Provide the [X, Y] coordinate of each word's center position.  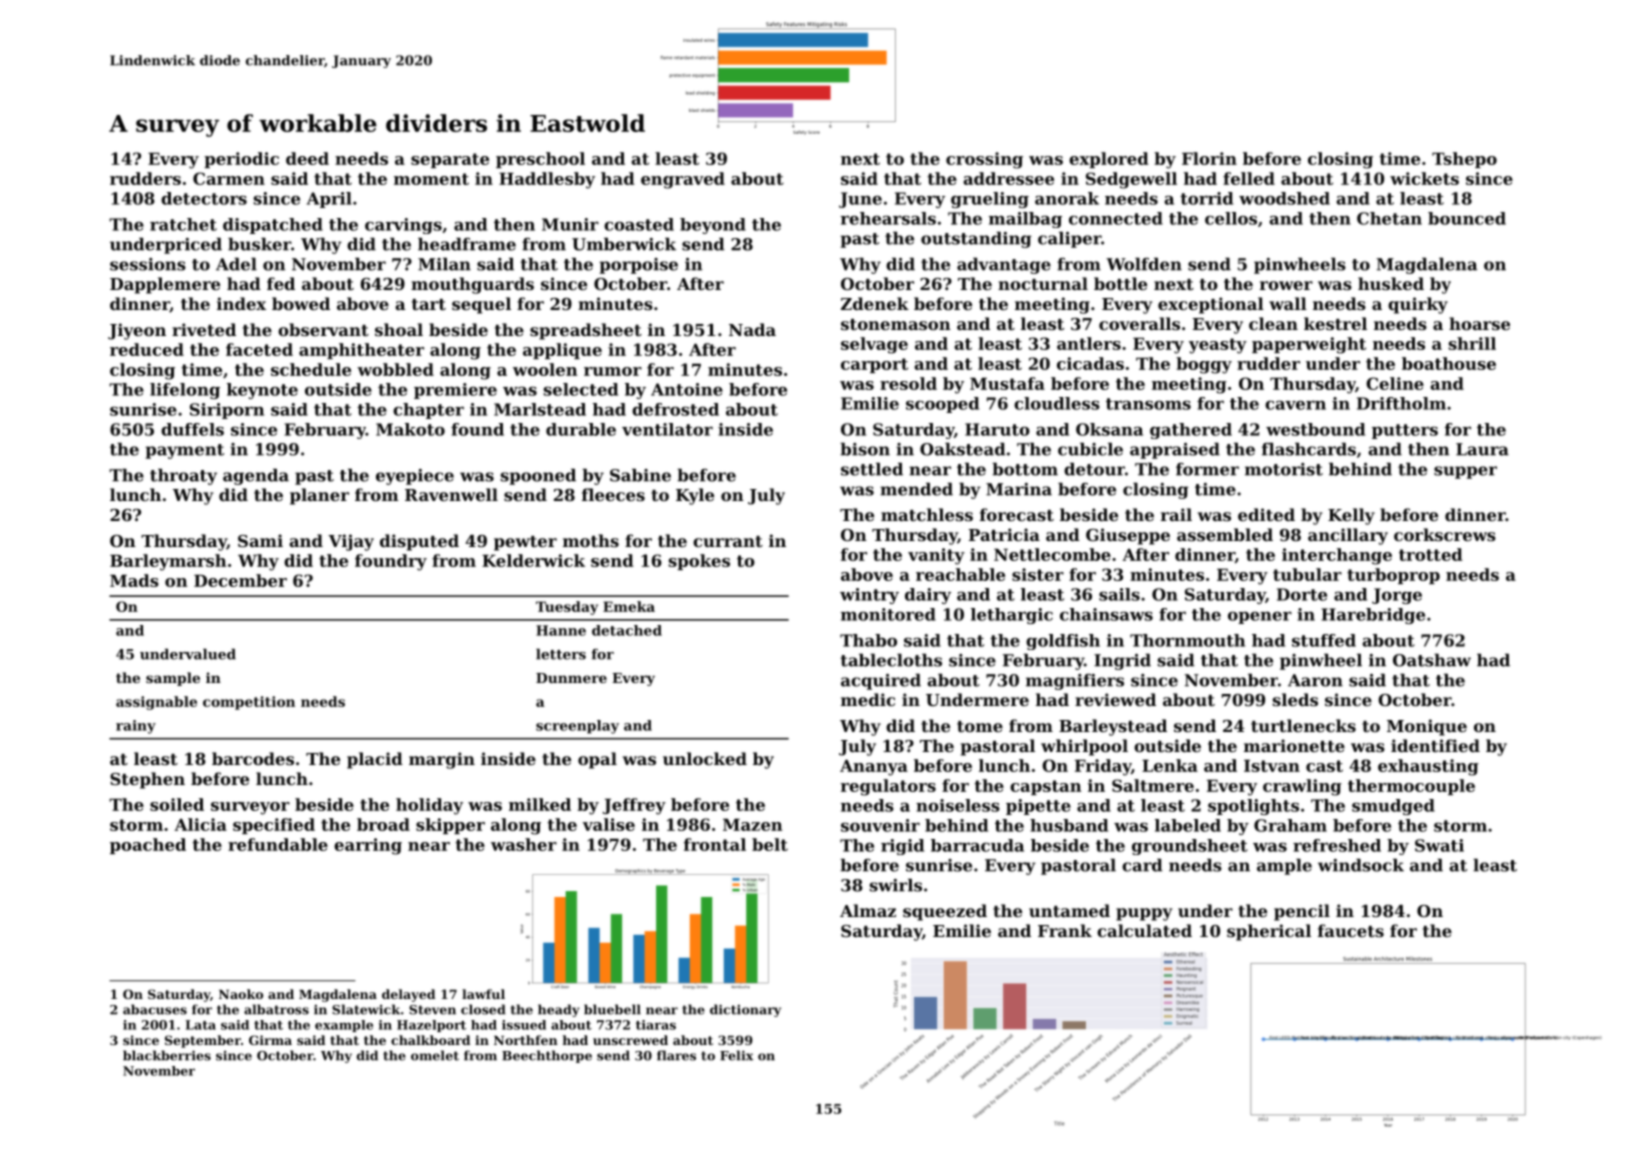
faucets [1351, 930]
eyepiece [415, 477]
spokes [699, 562]
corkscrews [1445, 534]
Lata [200, 1025]
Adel [236, 264]
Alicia [200, 824]
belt [770, 844]
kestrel [1335, 323]
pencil [1302, 912]
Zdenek [875, 303]
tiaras [656, 1025]
